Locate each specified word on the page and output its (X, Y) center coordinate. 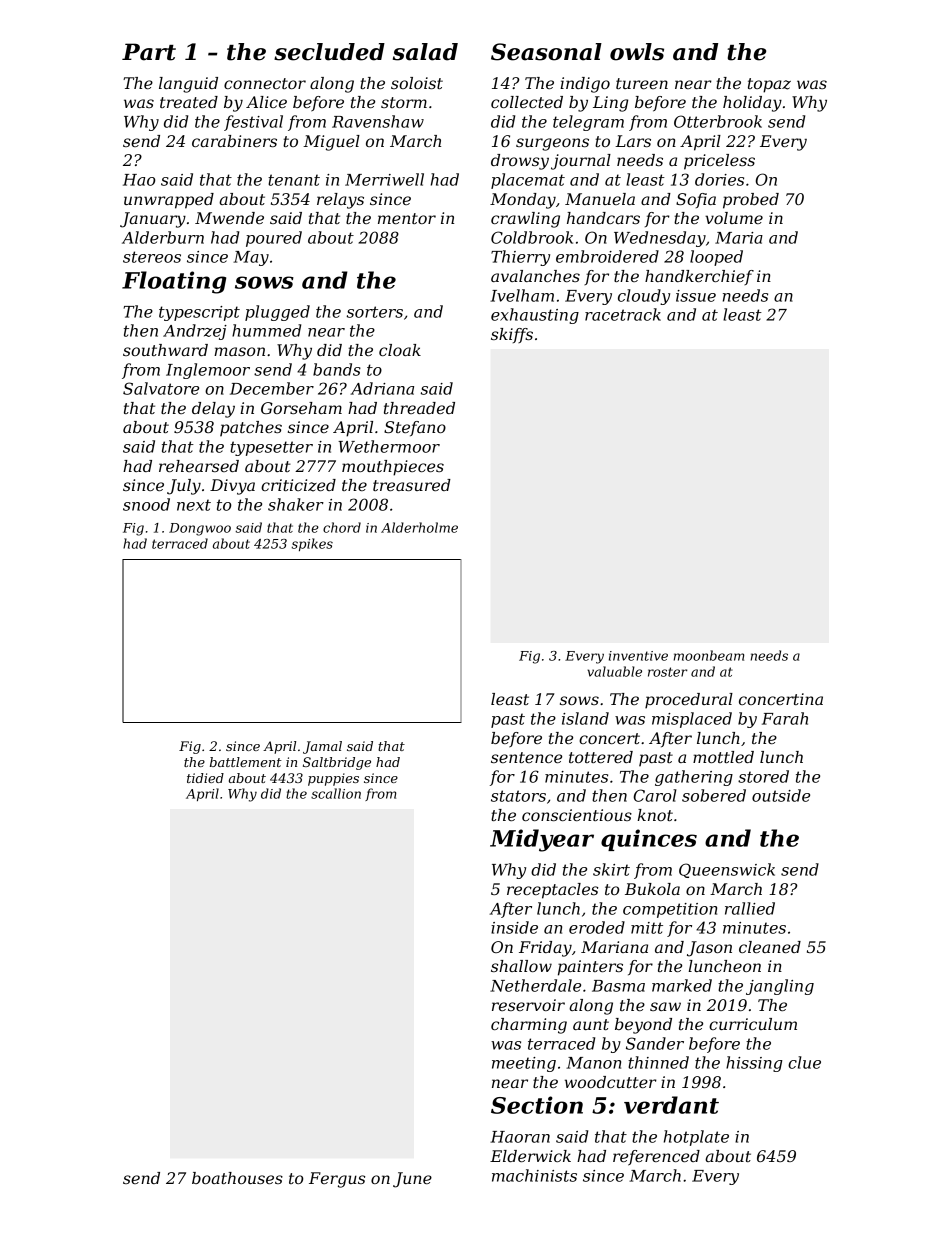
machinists (534, 1175)
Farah (785, 718)
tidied (205, 778)
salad (425, 52)
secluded (329, 52)
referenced (656, 1158)
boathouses (237, 1178)
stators (518, 796)
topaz (769, 85)
